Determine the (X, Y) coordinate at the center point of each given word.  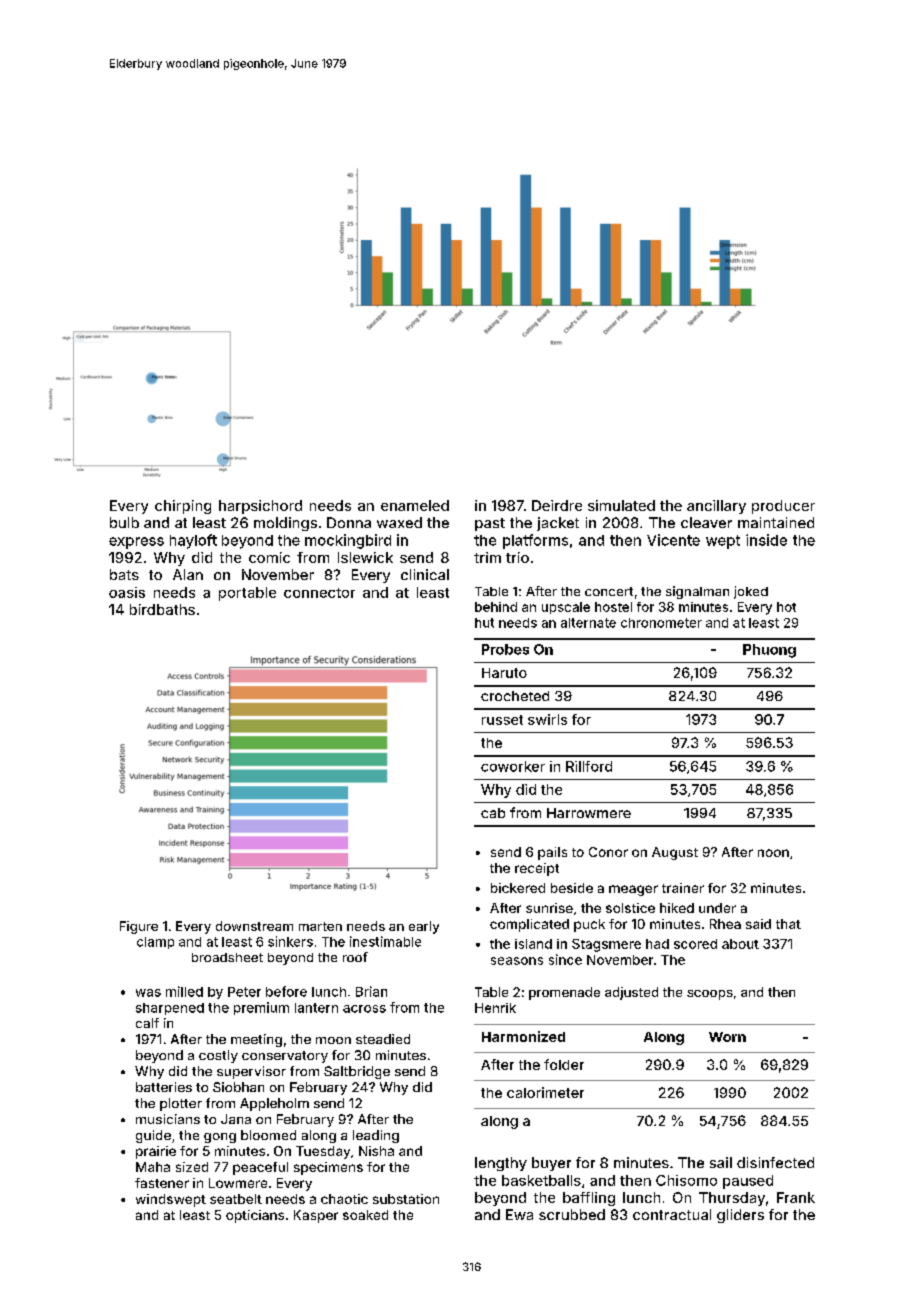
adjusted (631, 993)
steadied (383, 1039)
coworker (513, 766)
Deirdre (557, 505)
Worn (727, 1037)
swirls (547, 719)
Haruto (504, 673)
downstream (254, 926)
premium (261, 1008)
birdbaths (162, 609)
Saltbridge (357, 1072)
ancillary (716, 507)
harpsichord (260, 507)
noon (773, 853)
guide (153, 1136)
